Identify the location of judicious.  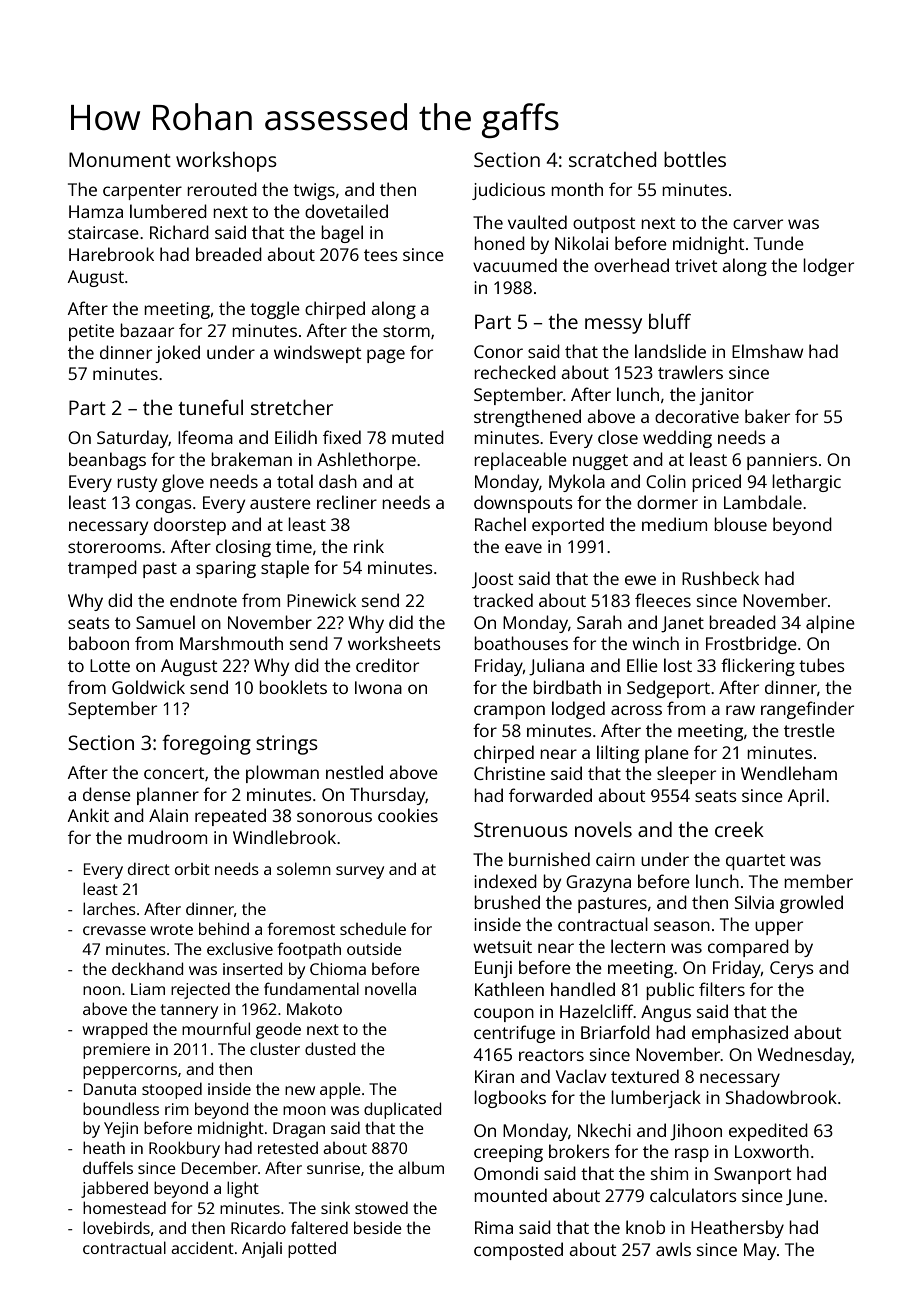
(508, 191).
